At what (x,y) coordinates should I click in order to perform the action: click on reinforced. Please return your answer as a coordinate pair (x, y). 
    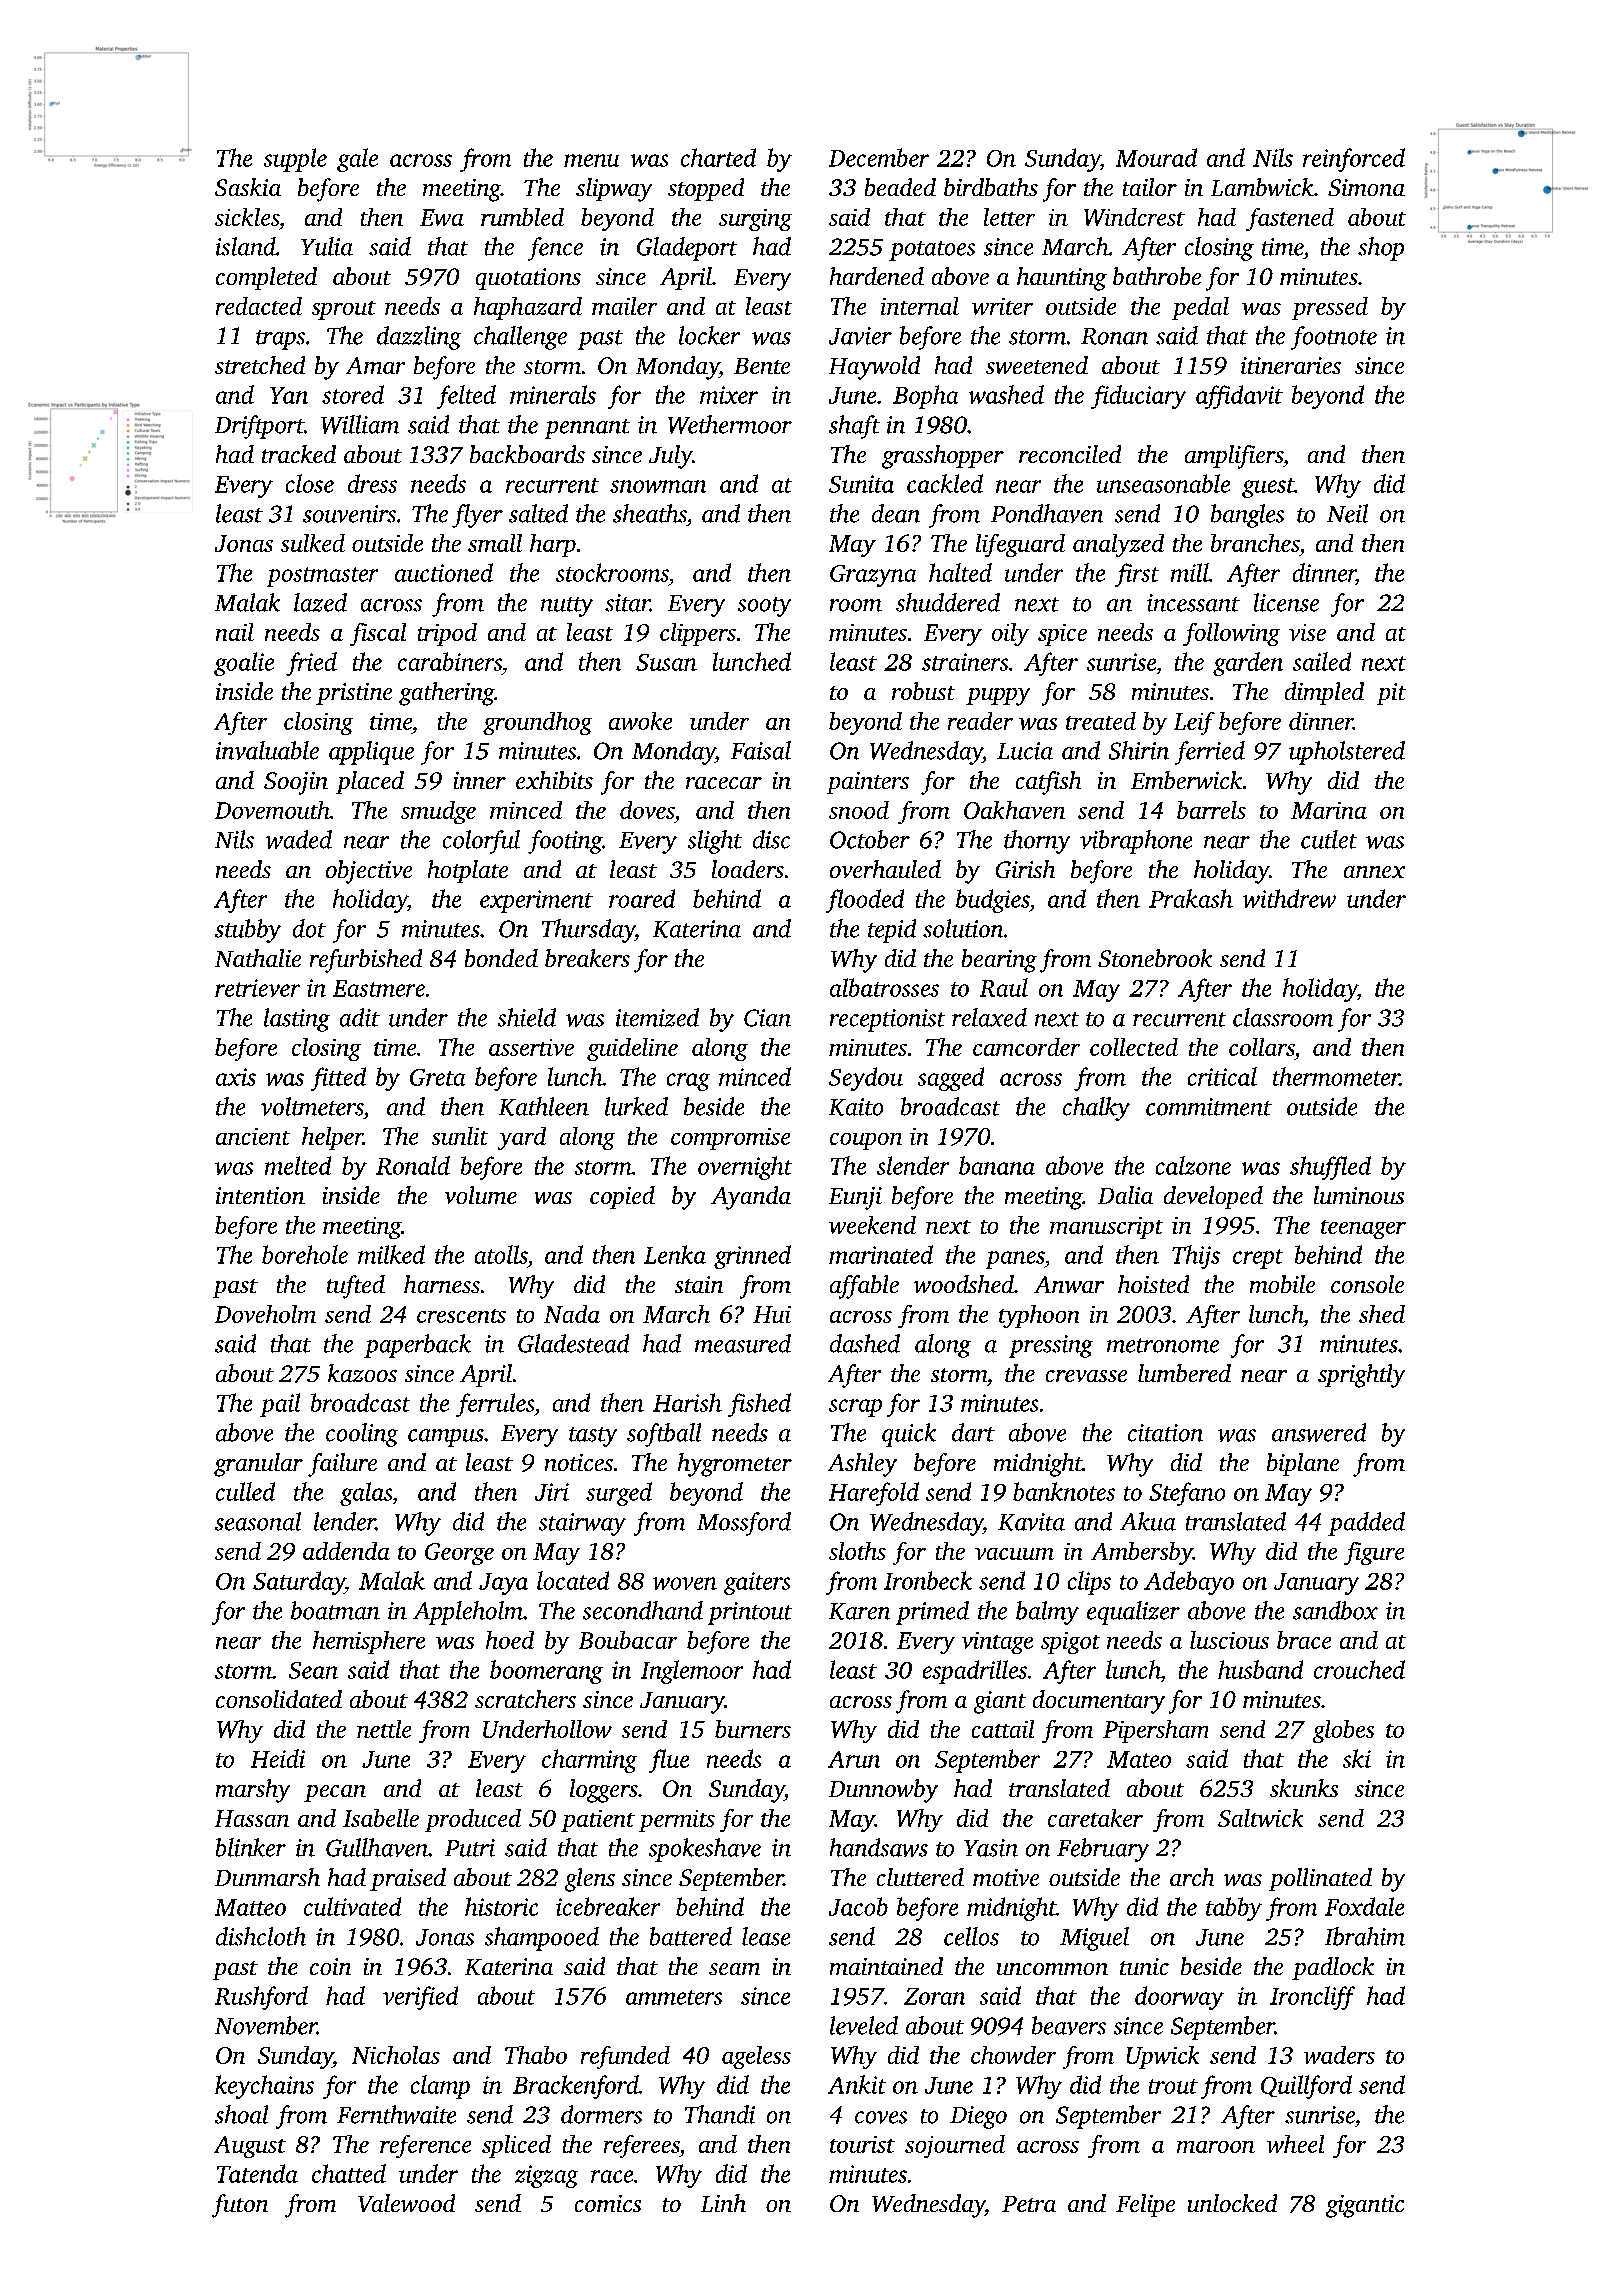
    Looking at the image, I should click on (1354, 160).
